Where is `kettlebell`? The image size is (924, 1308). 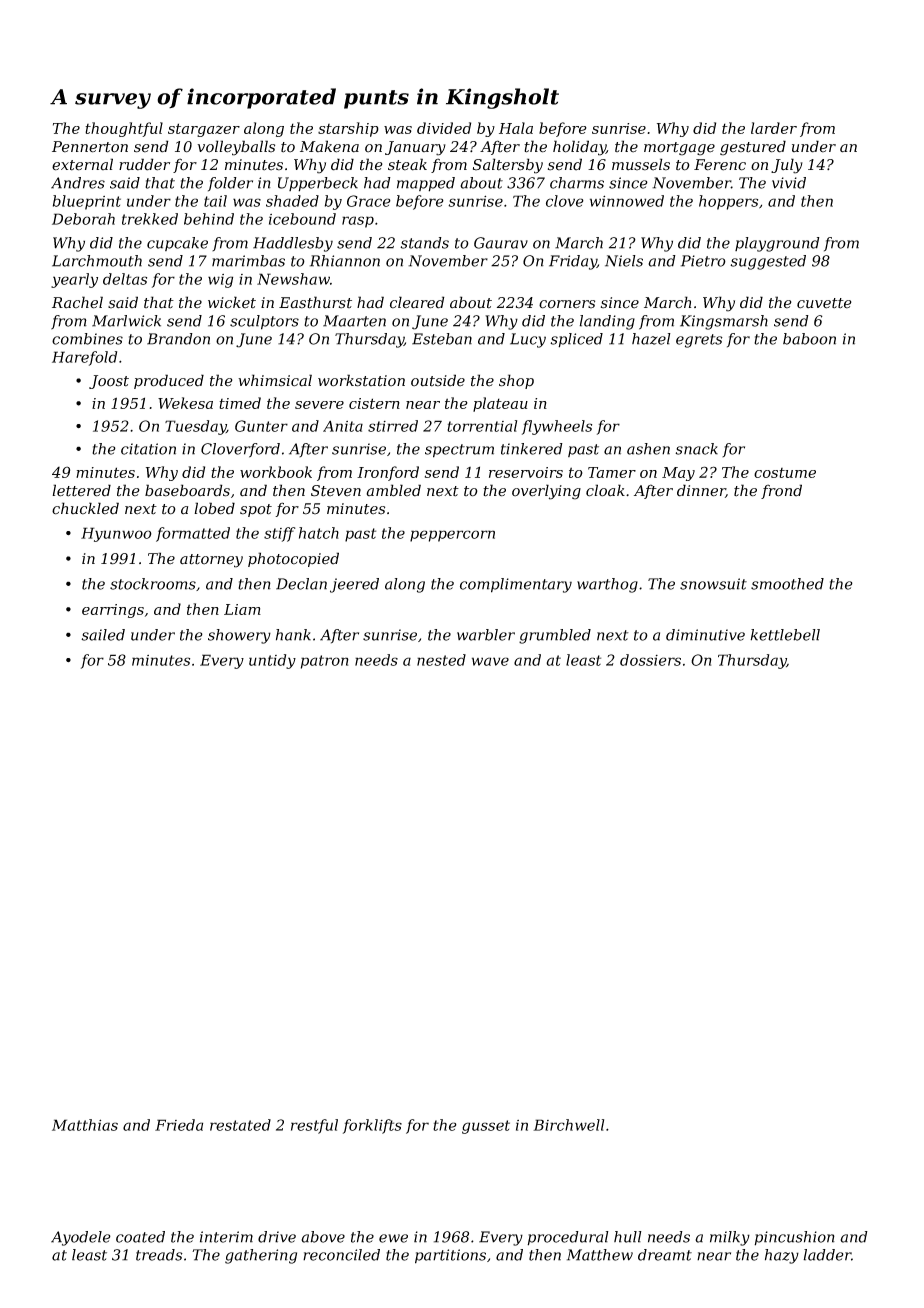
kettlebell is located at coordinates (785, 635).
